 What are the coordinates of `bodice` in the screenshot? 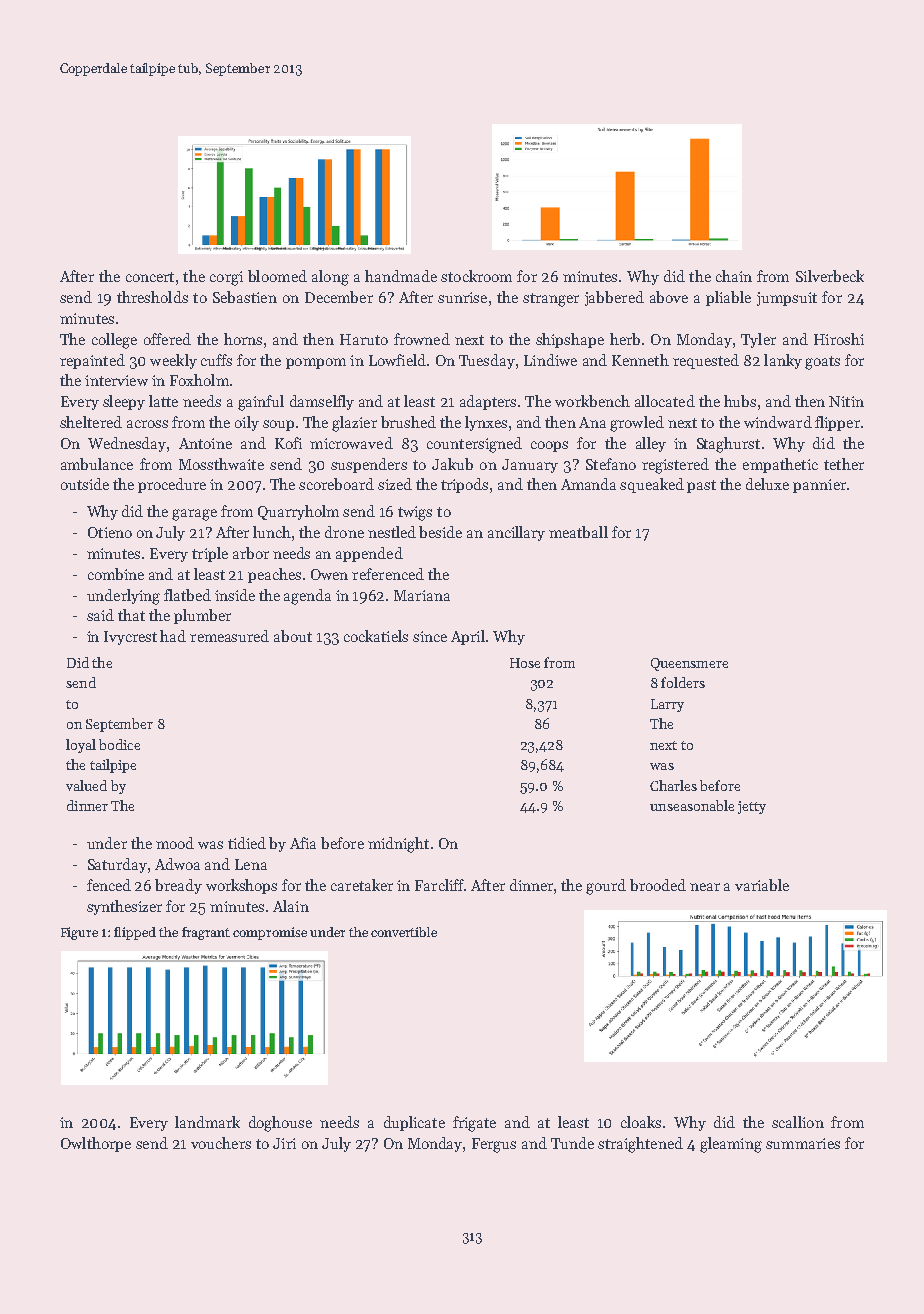 It's located at (119, 744).
